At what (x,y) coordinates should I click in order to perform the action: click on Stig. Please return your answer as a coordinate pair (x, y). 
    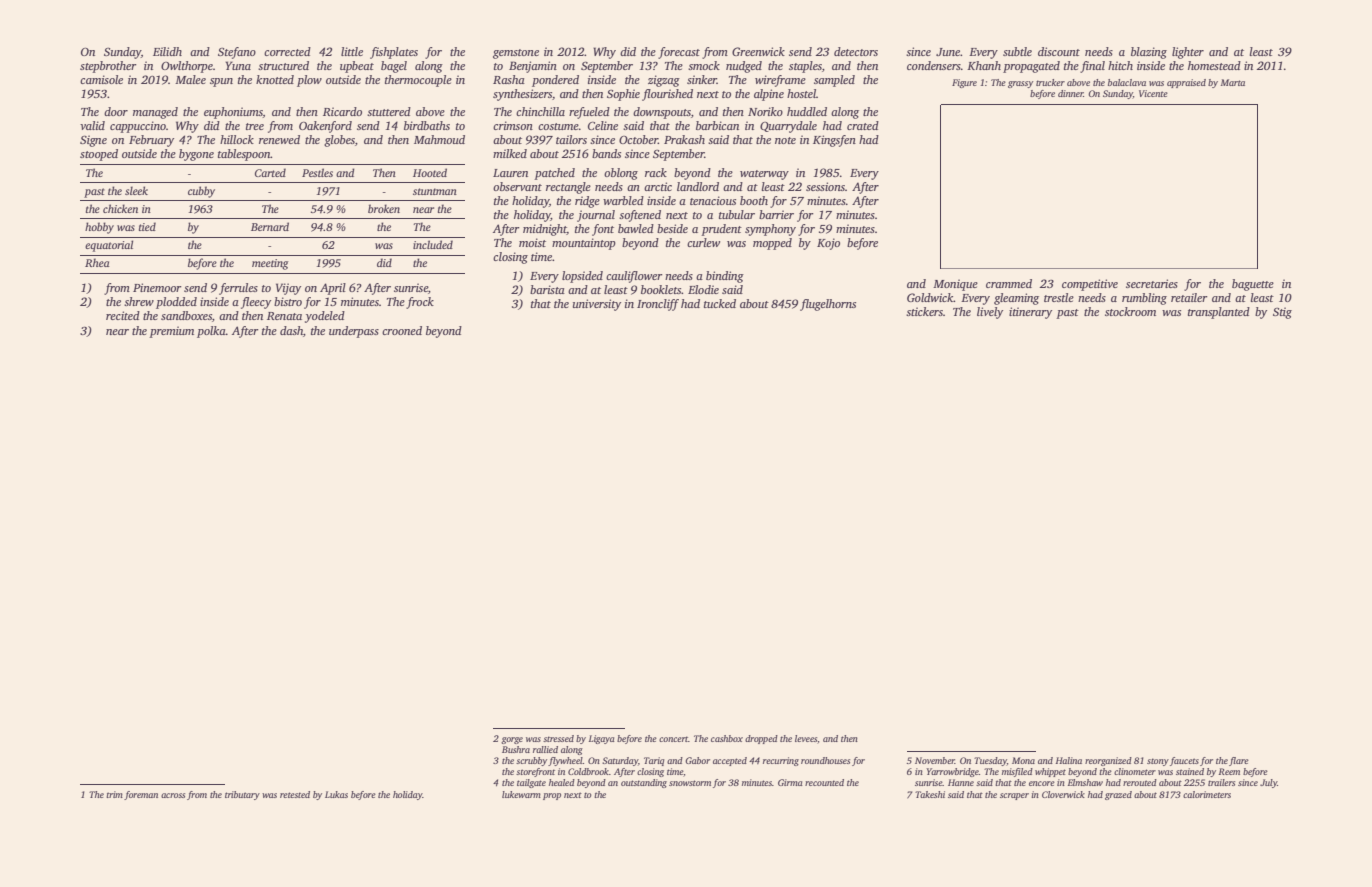
    Looking at the image, I should click on (1282, 313).
